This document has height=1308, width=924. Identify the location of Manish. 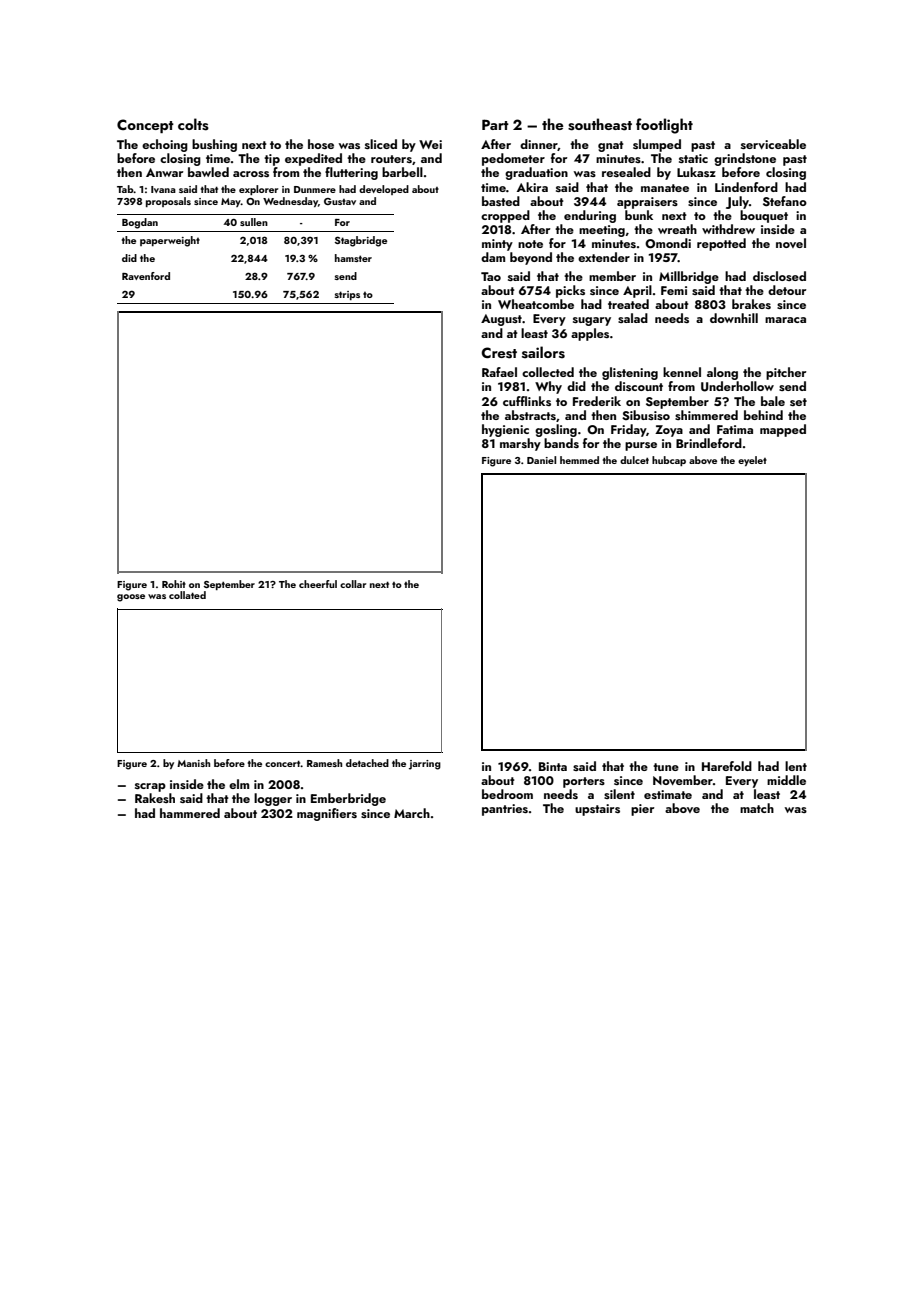
(193, 763).
